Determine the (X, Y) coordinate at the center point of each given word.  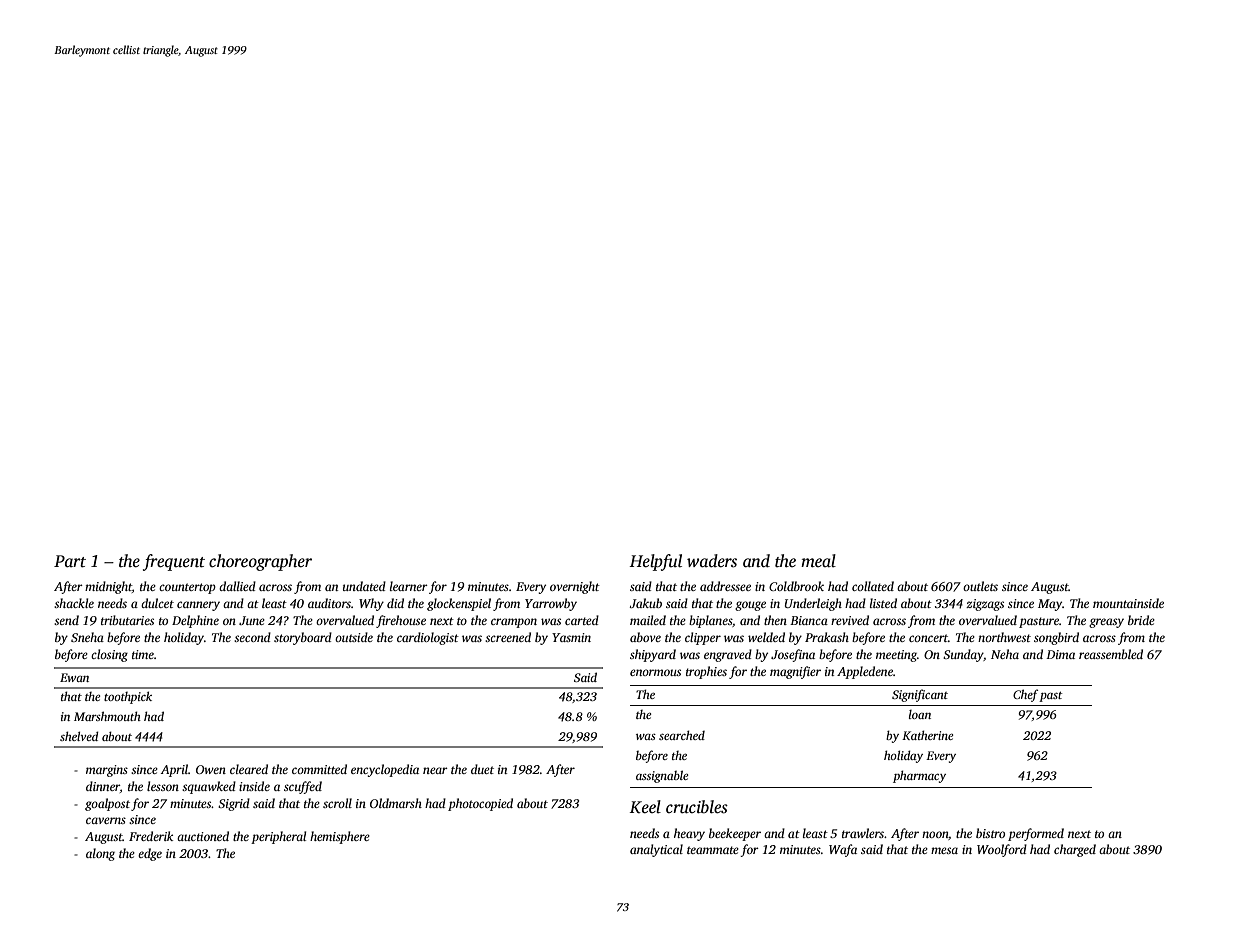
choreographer (260, 562)
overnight (575, 587)
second (252, 637)
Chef (1025, 695)
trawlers (863, 833)
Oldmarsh (396, 803)
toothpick (128, 697)
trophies (706, 672)
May (1050, 605)
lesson (163, 786)
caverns (106, 820)
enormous (655, 672)
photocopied (480, 804)
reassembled (1111, 654)
